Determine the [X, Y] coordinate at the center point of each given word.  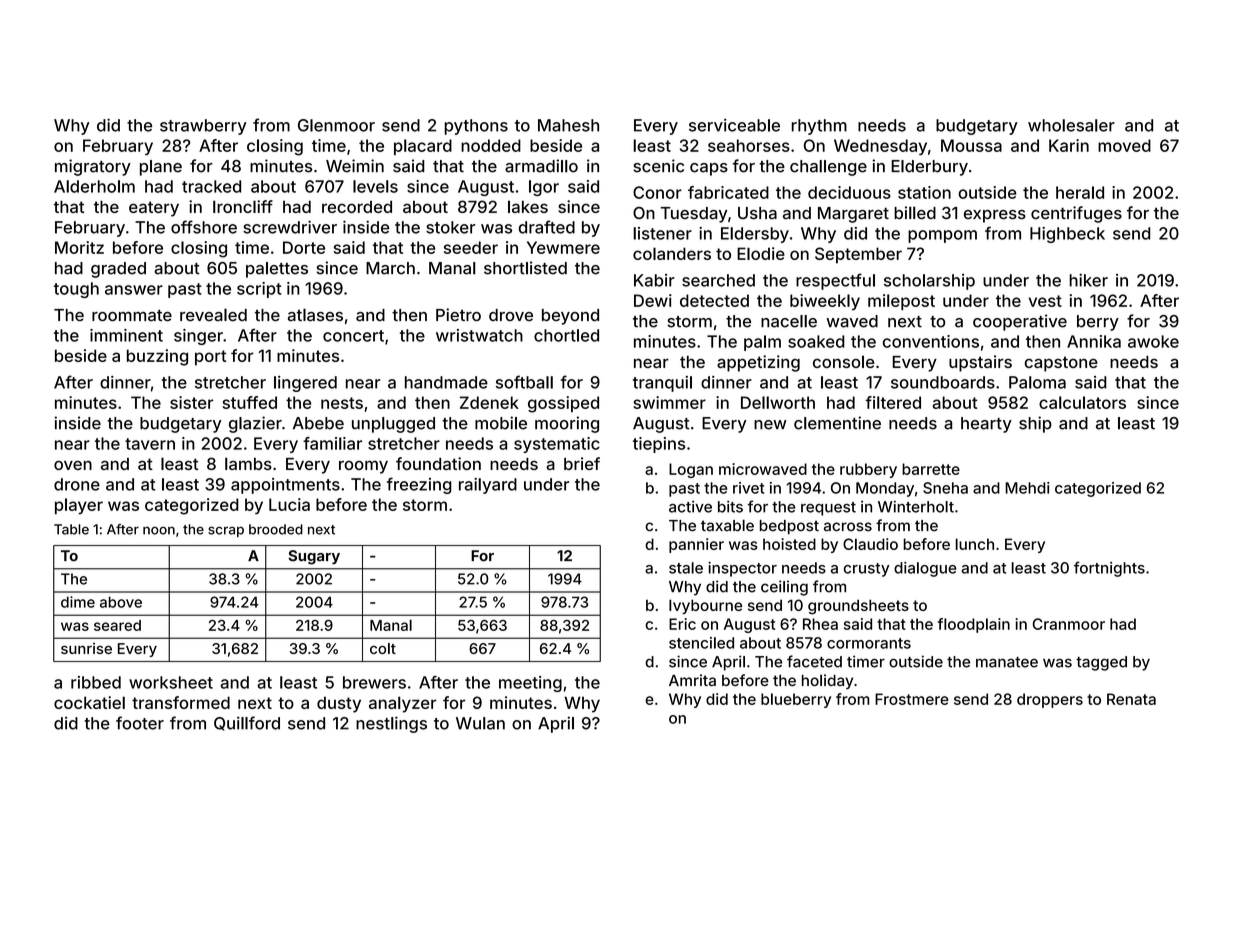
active [690, 507]
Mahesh [568, 125]
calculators [1082, 402]
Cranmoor [1069, 624]
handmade [446, 382]
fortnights [1109, 569]
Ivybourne [705, 606]
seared [117, 625]
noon [159, 530]
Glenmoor [336, 125]
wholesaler [1071, 125]
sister [191, 402]
